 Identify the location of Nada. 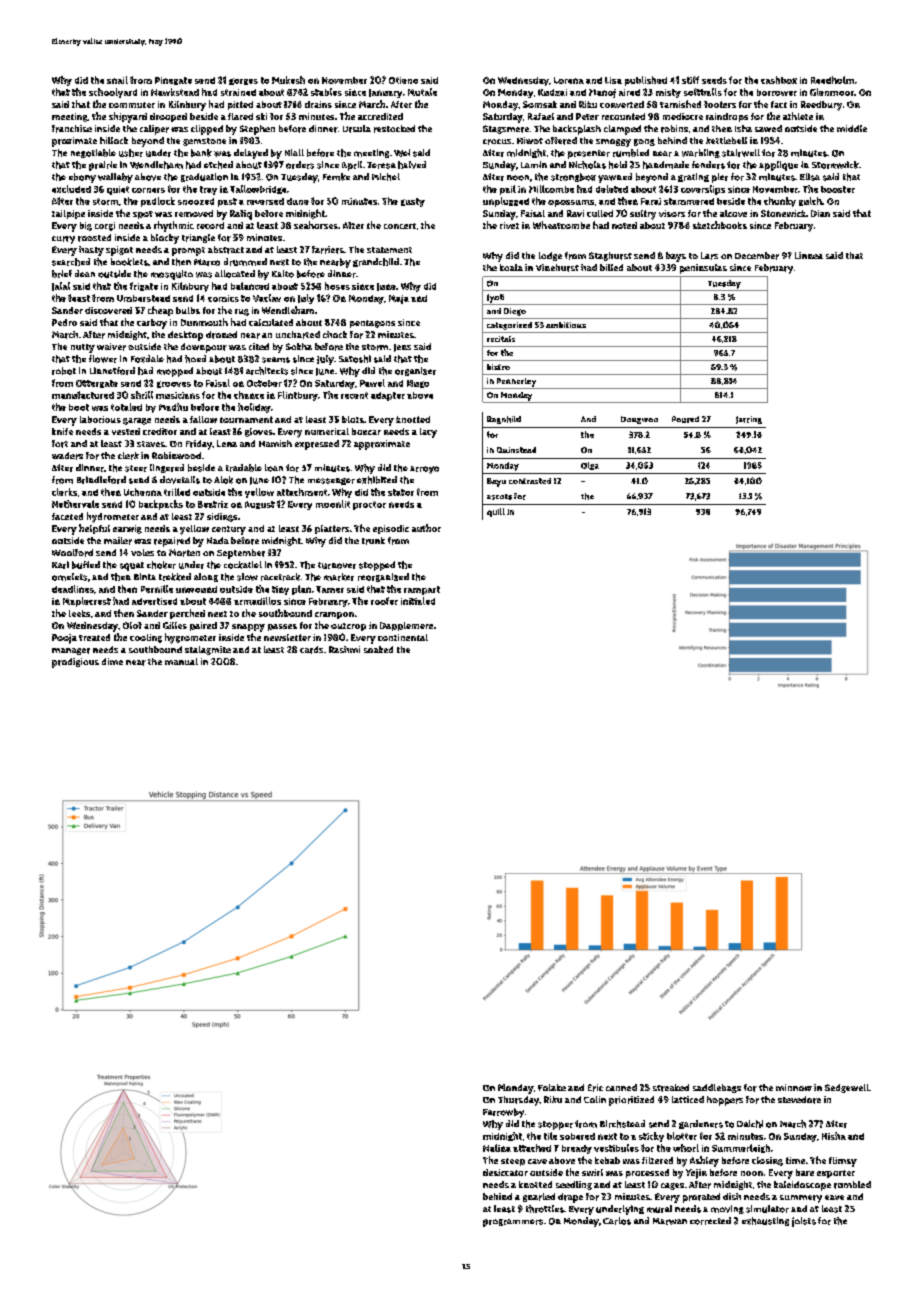
(218, 540).
